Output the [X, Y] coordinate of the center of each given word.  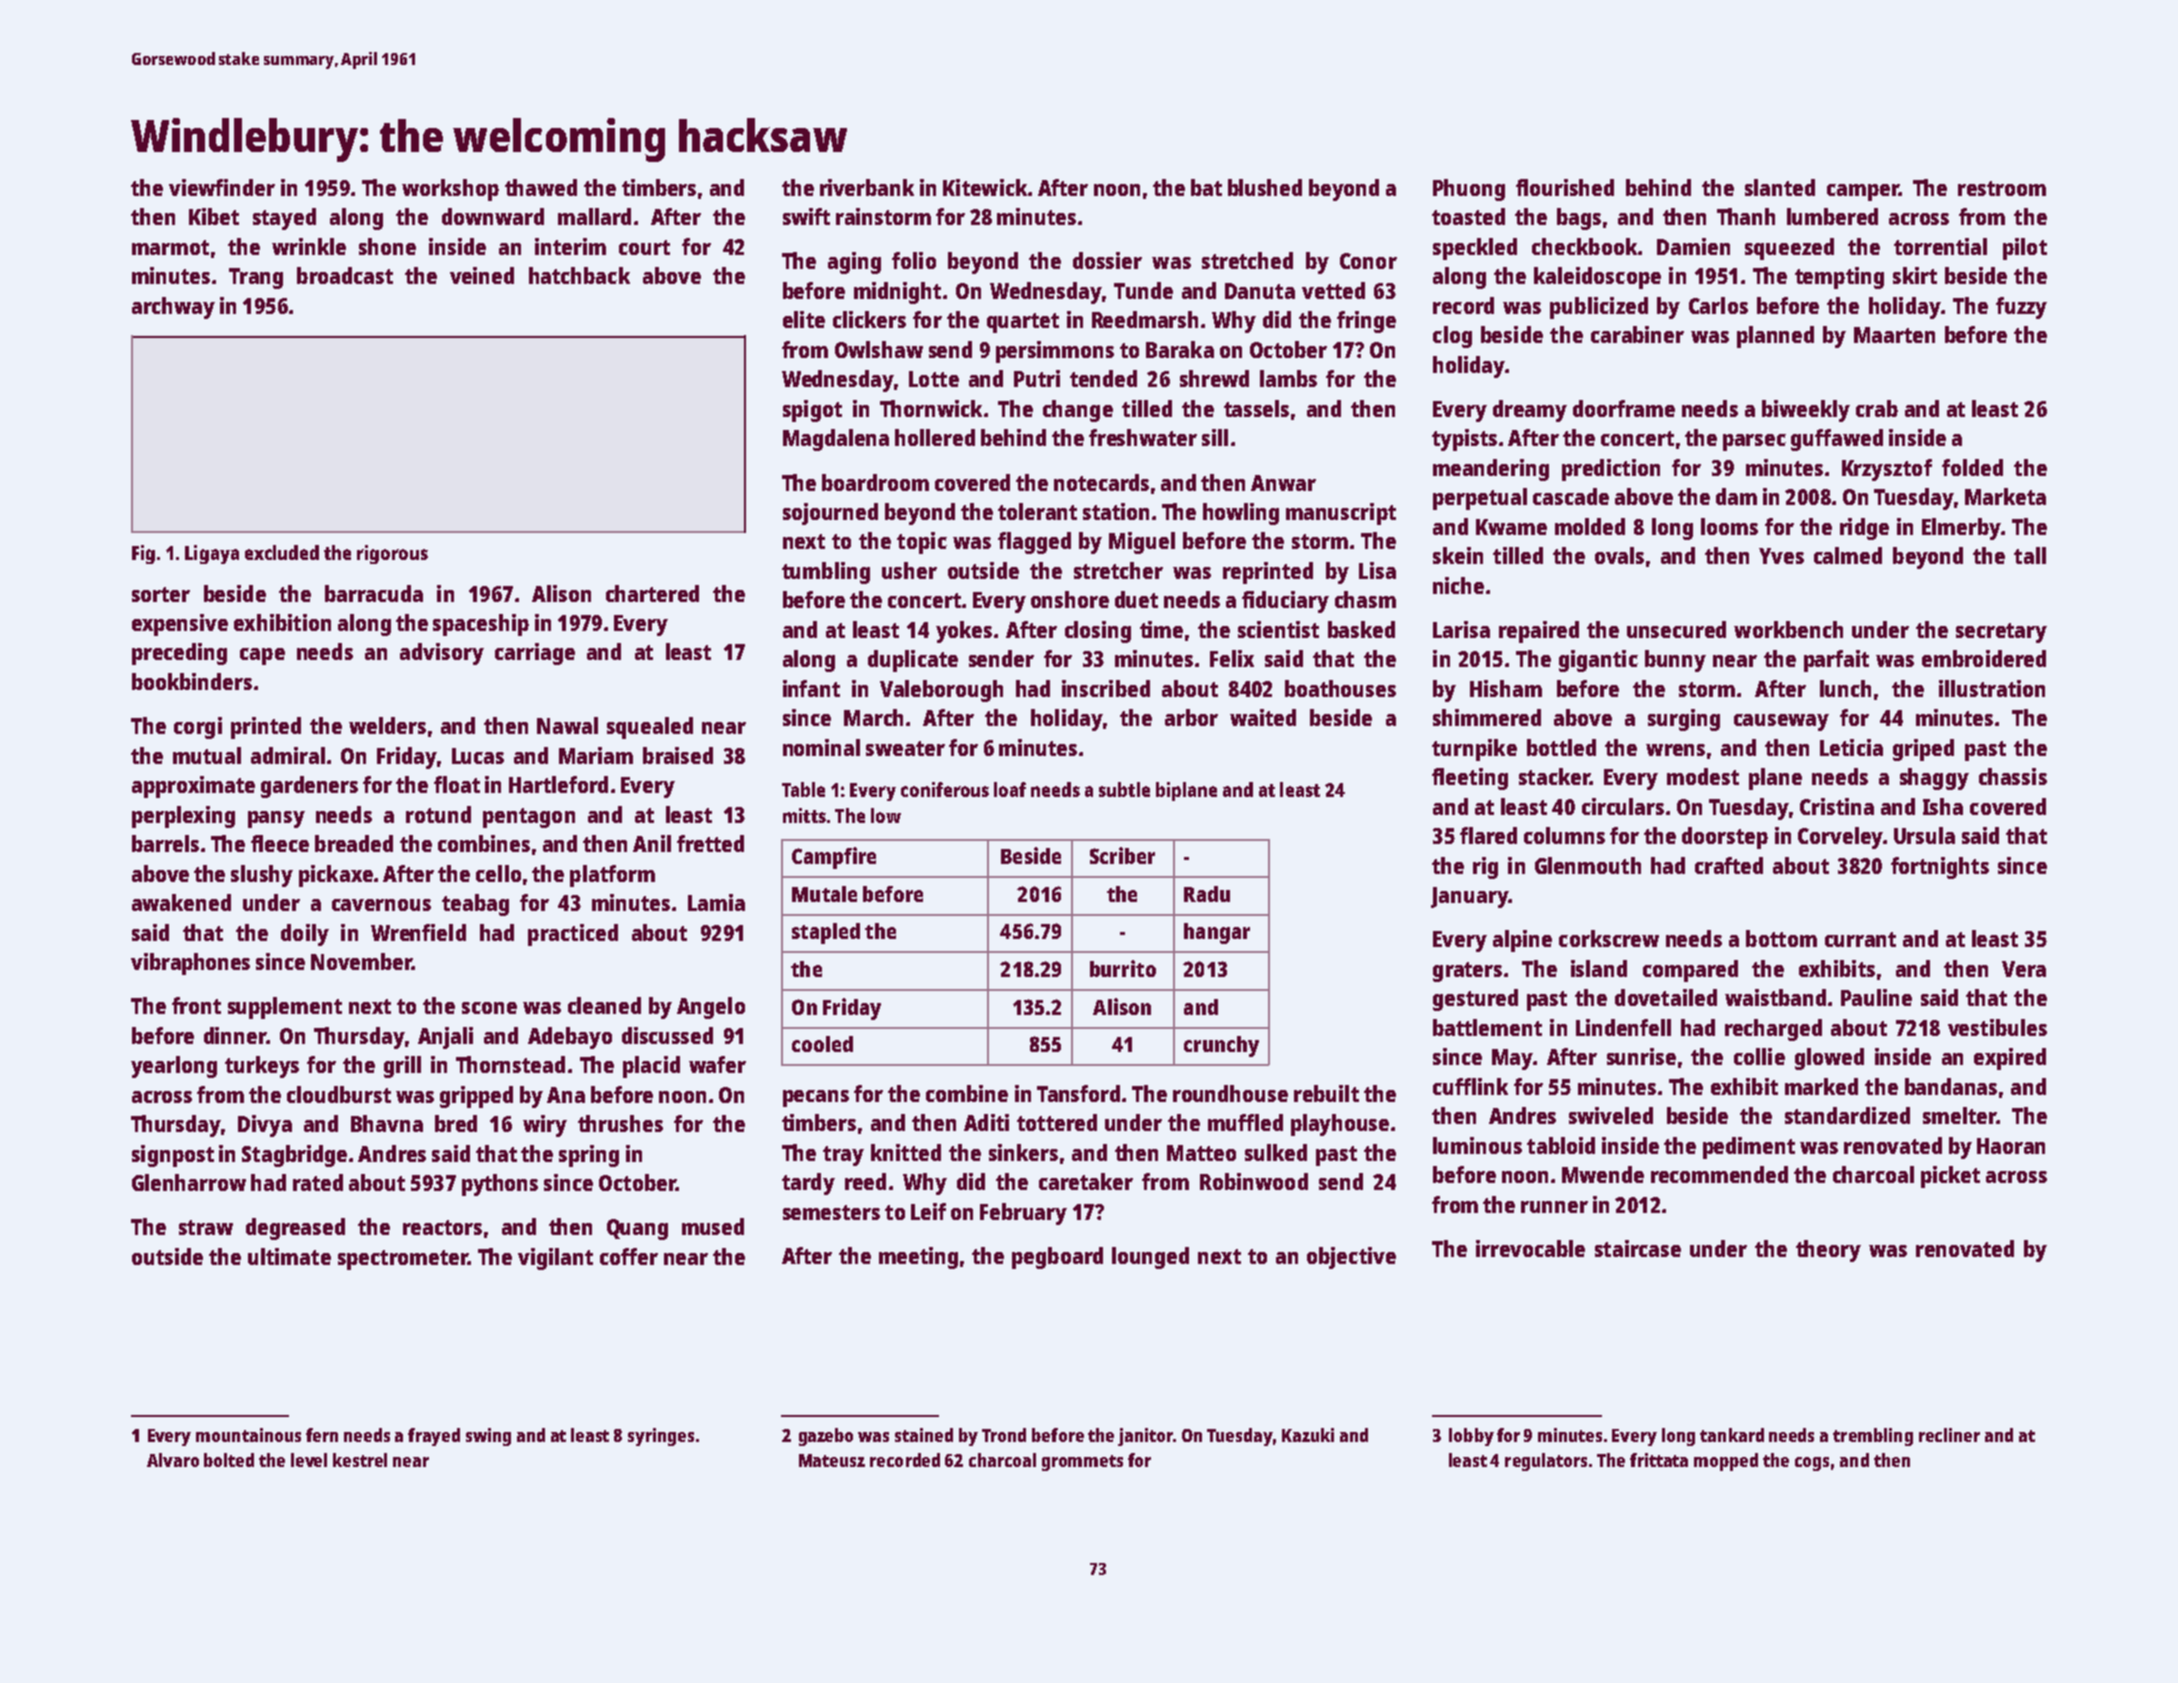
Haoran [2011, 1146]
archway [173, 308]
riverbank [867, 187]
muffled [1245, 1122]
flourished [1565, 187]
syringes [661, 1437]
